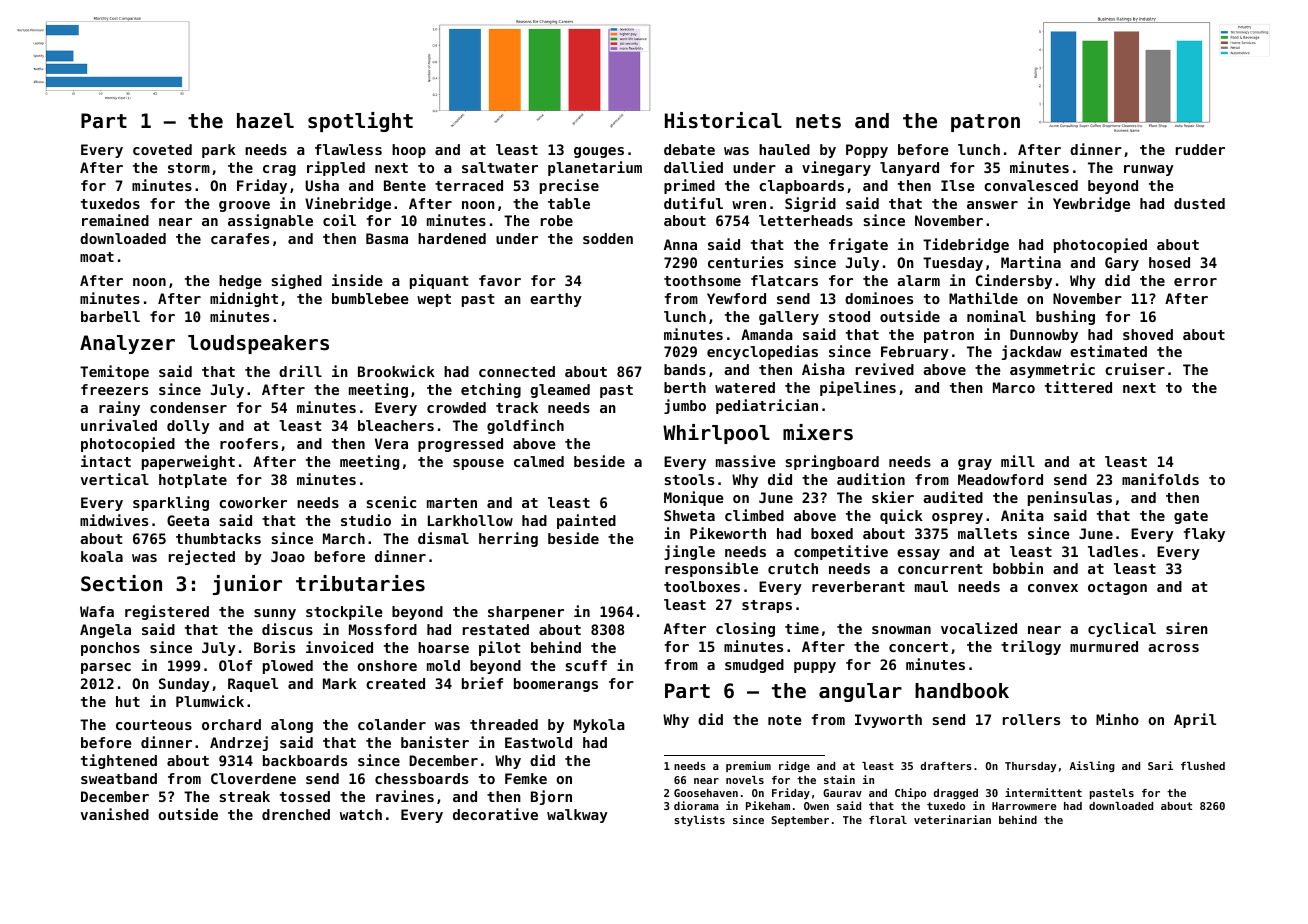  Describe the element at coordinates (357, 280) in the screenshot. I see `inside` at that location.
